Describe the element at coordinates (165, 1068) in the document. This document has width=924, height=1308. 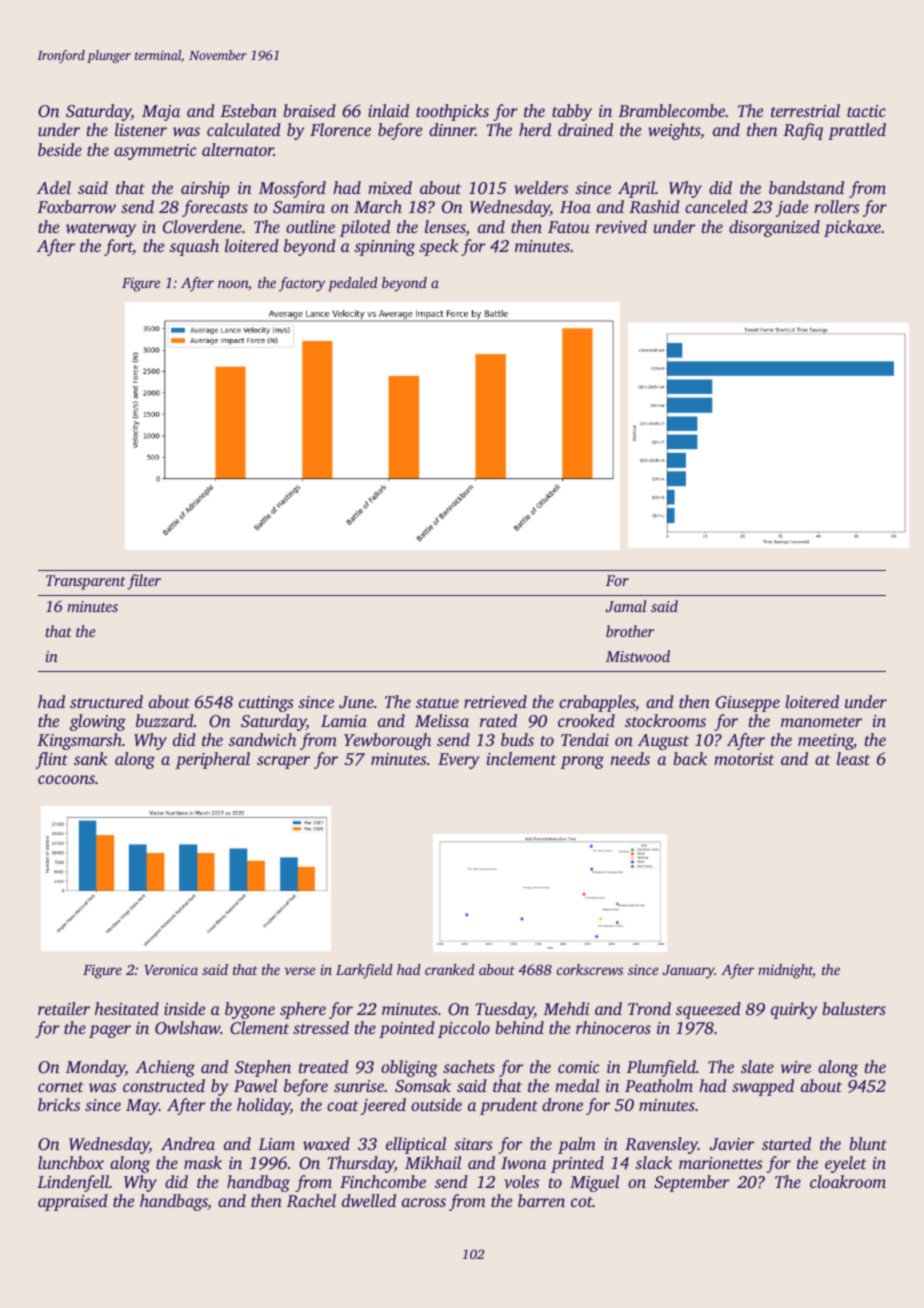
I see `Achieng` at that location.
